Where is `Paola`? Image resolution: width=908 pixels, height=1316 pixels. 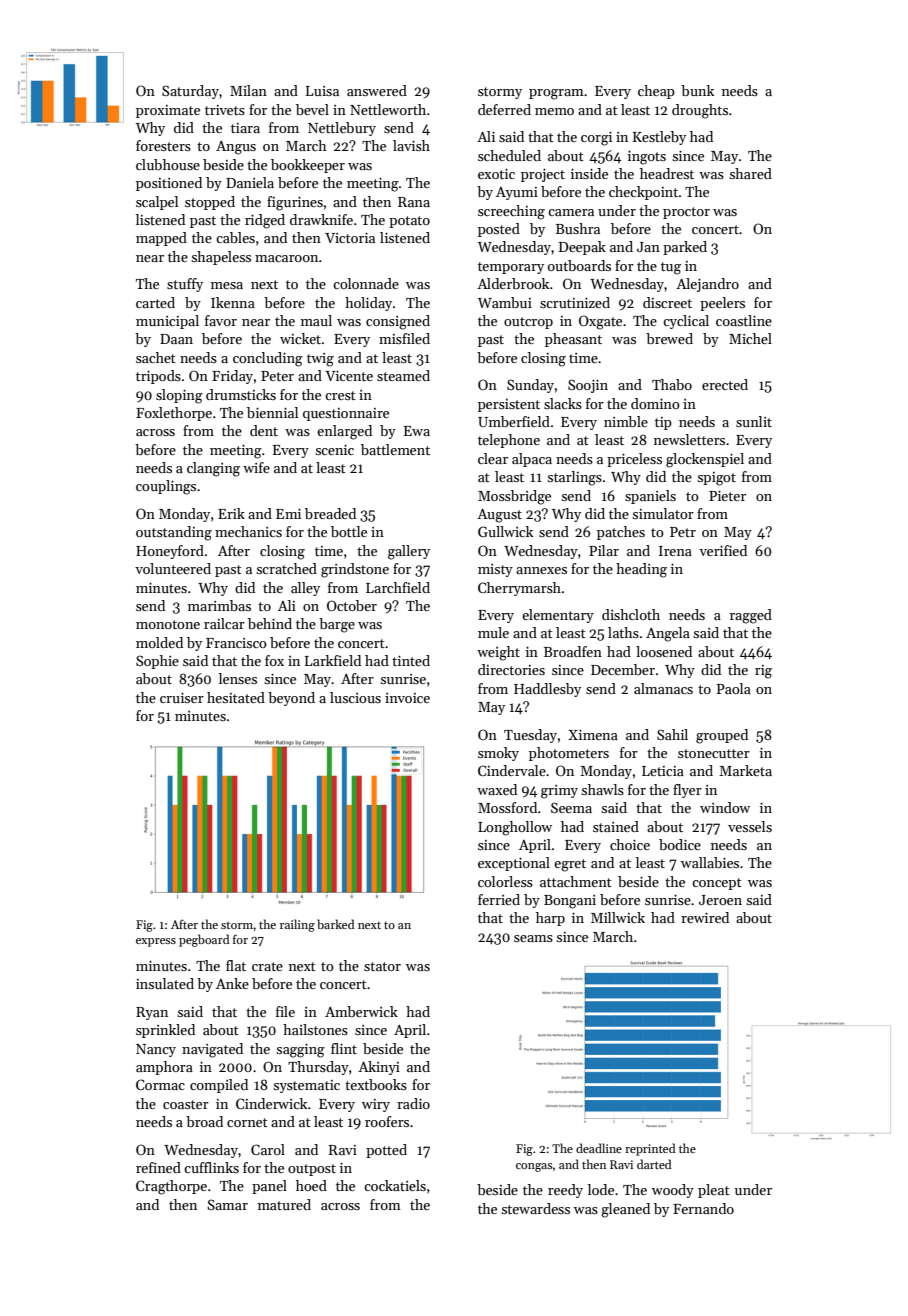
Paola is located at coordinates (734, 688).
